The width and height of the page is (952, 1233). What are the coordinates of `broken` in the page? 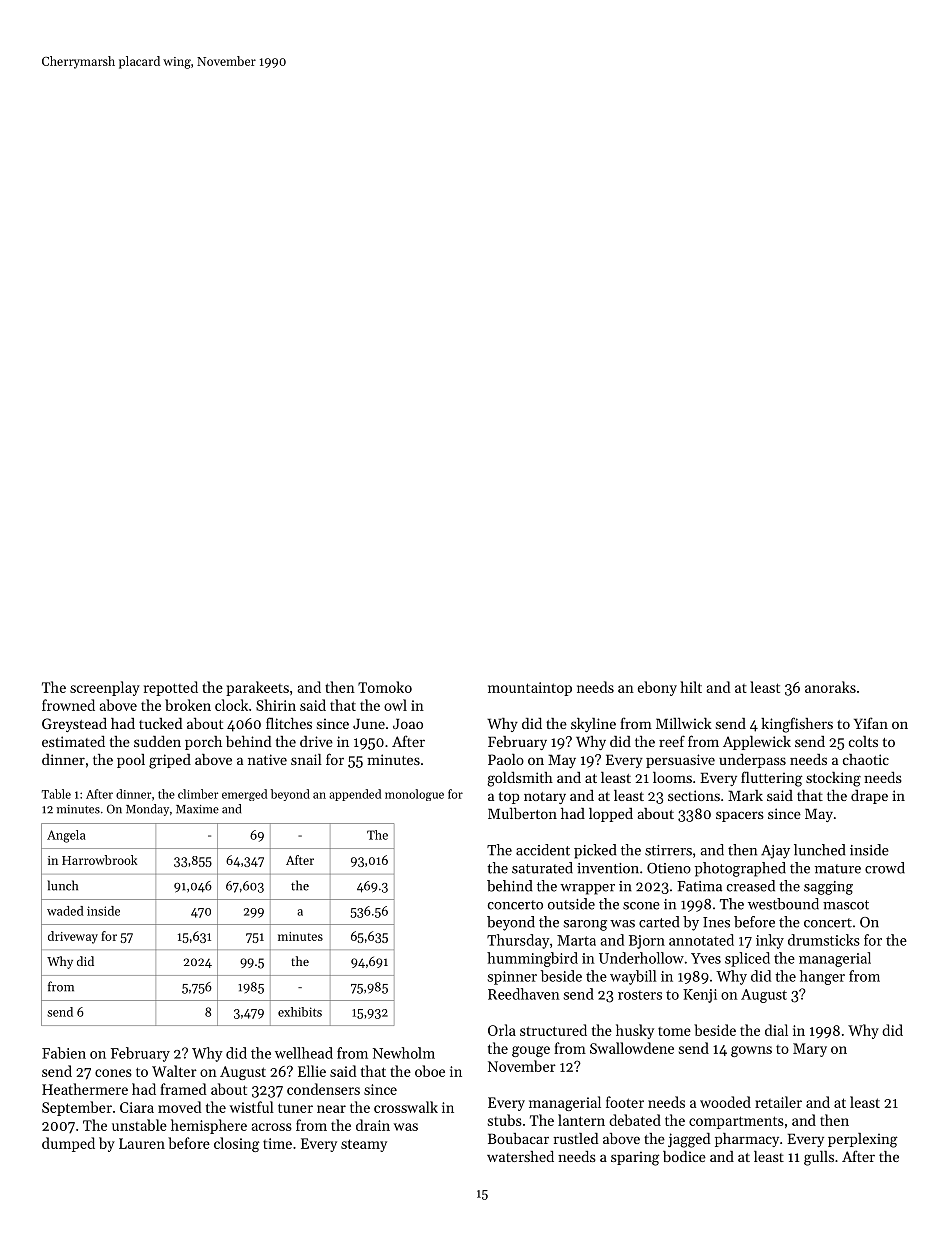 It's located at (188, 705).
